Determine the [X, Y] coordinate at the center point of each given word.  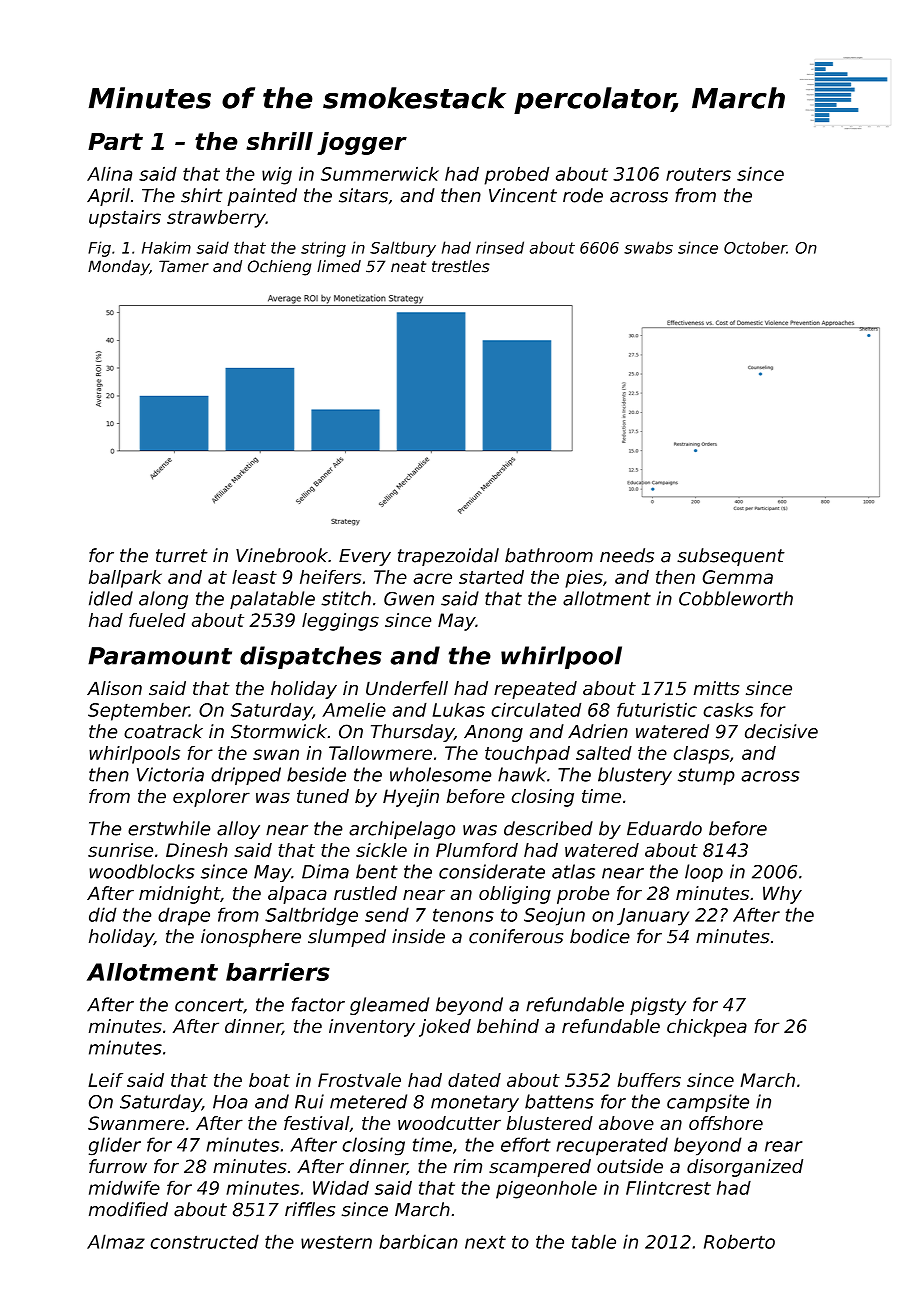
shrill [279, 141]
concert [209, 1005]
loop [704, 873]
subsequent [731, 557]
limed [339, 266]
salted [604, 753]
